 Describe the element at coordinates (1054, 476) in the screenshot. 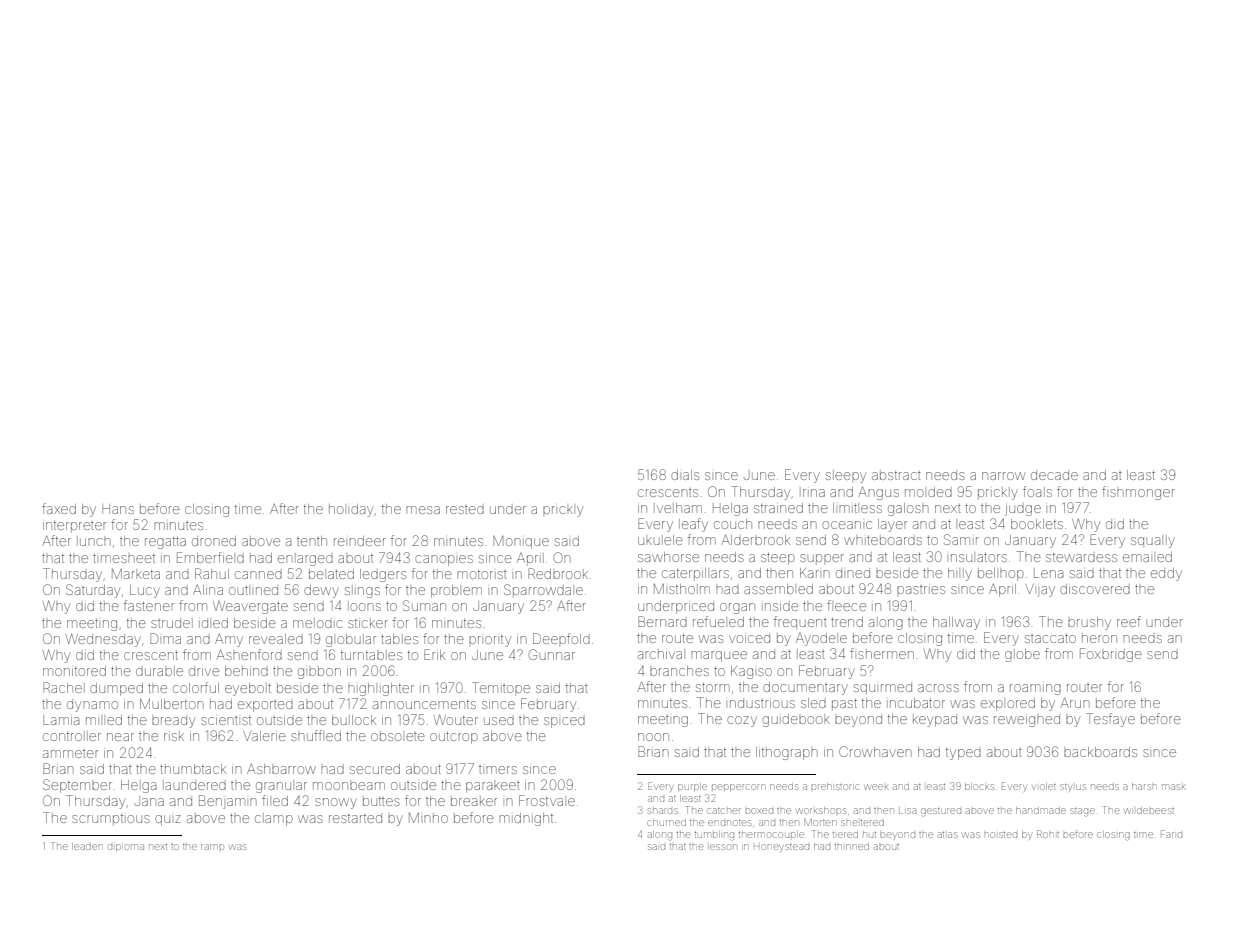

I see `decade` at that location.
